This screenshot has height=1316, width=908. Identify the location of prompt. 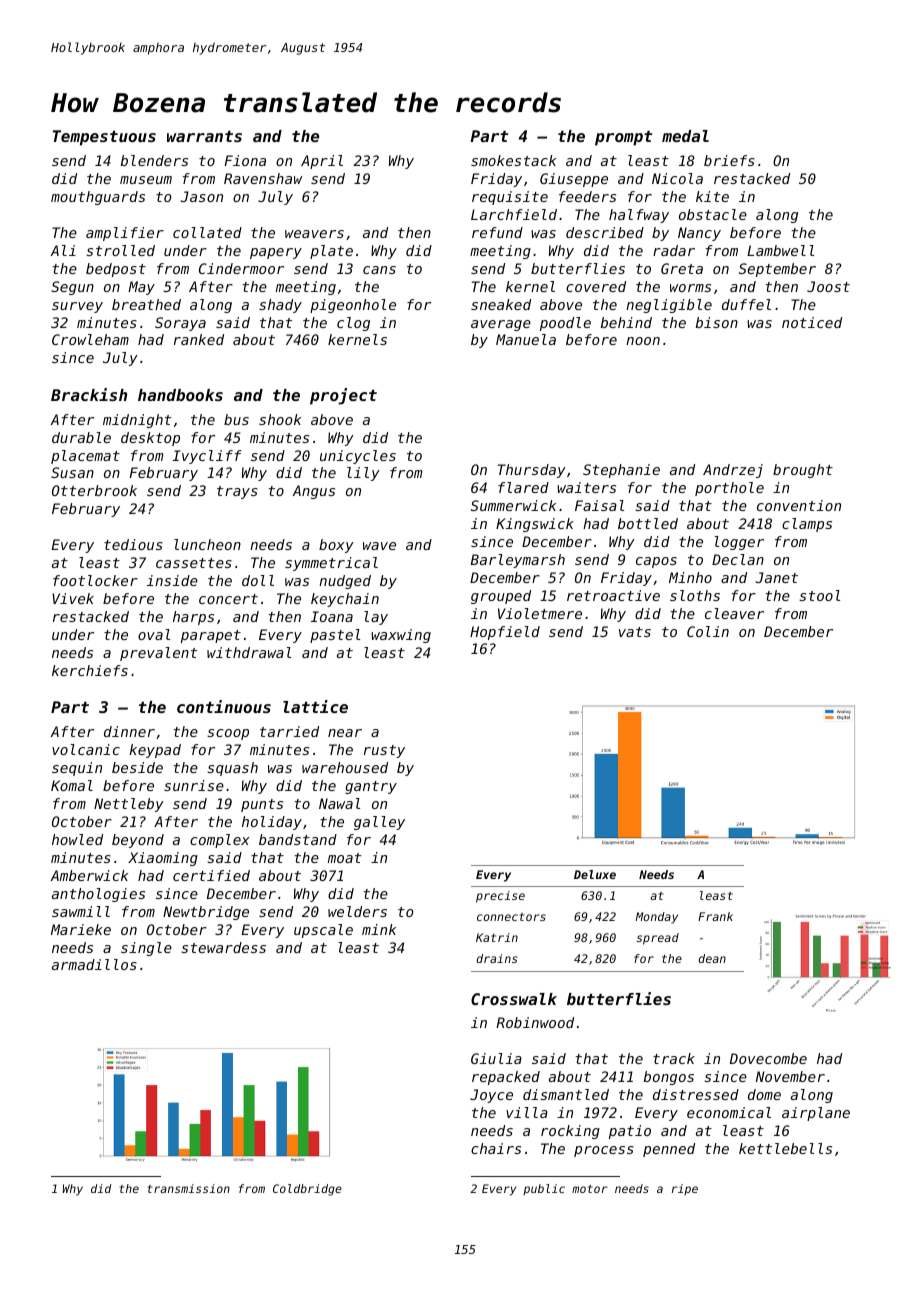
(623, 138).
